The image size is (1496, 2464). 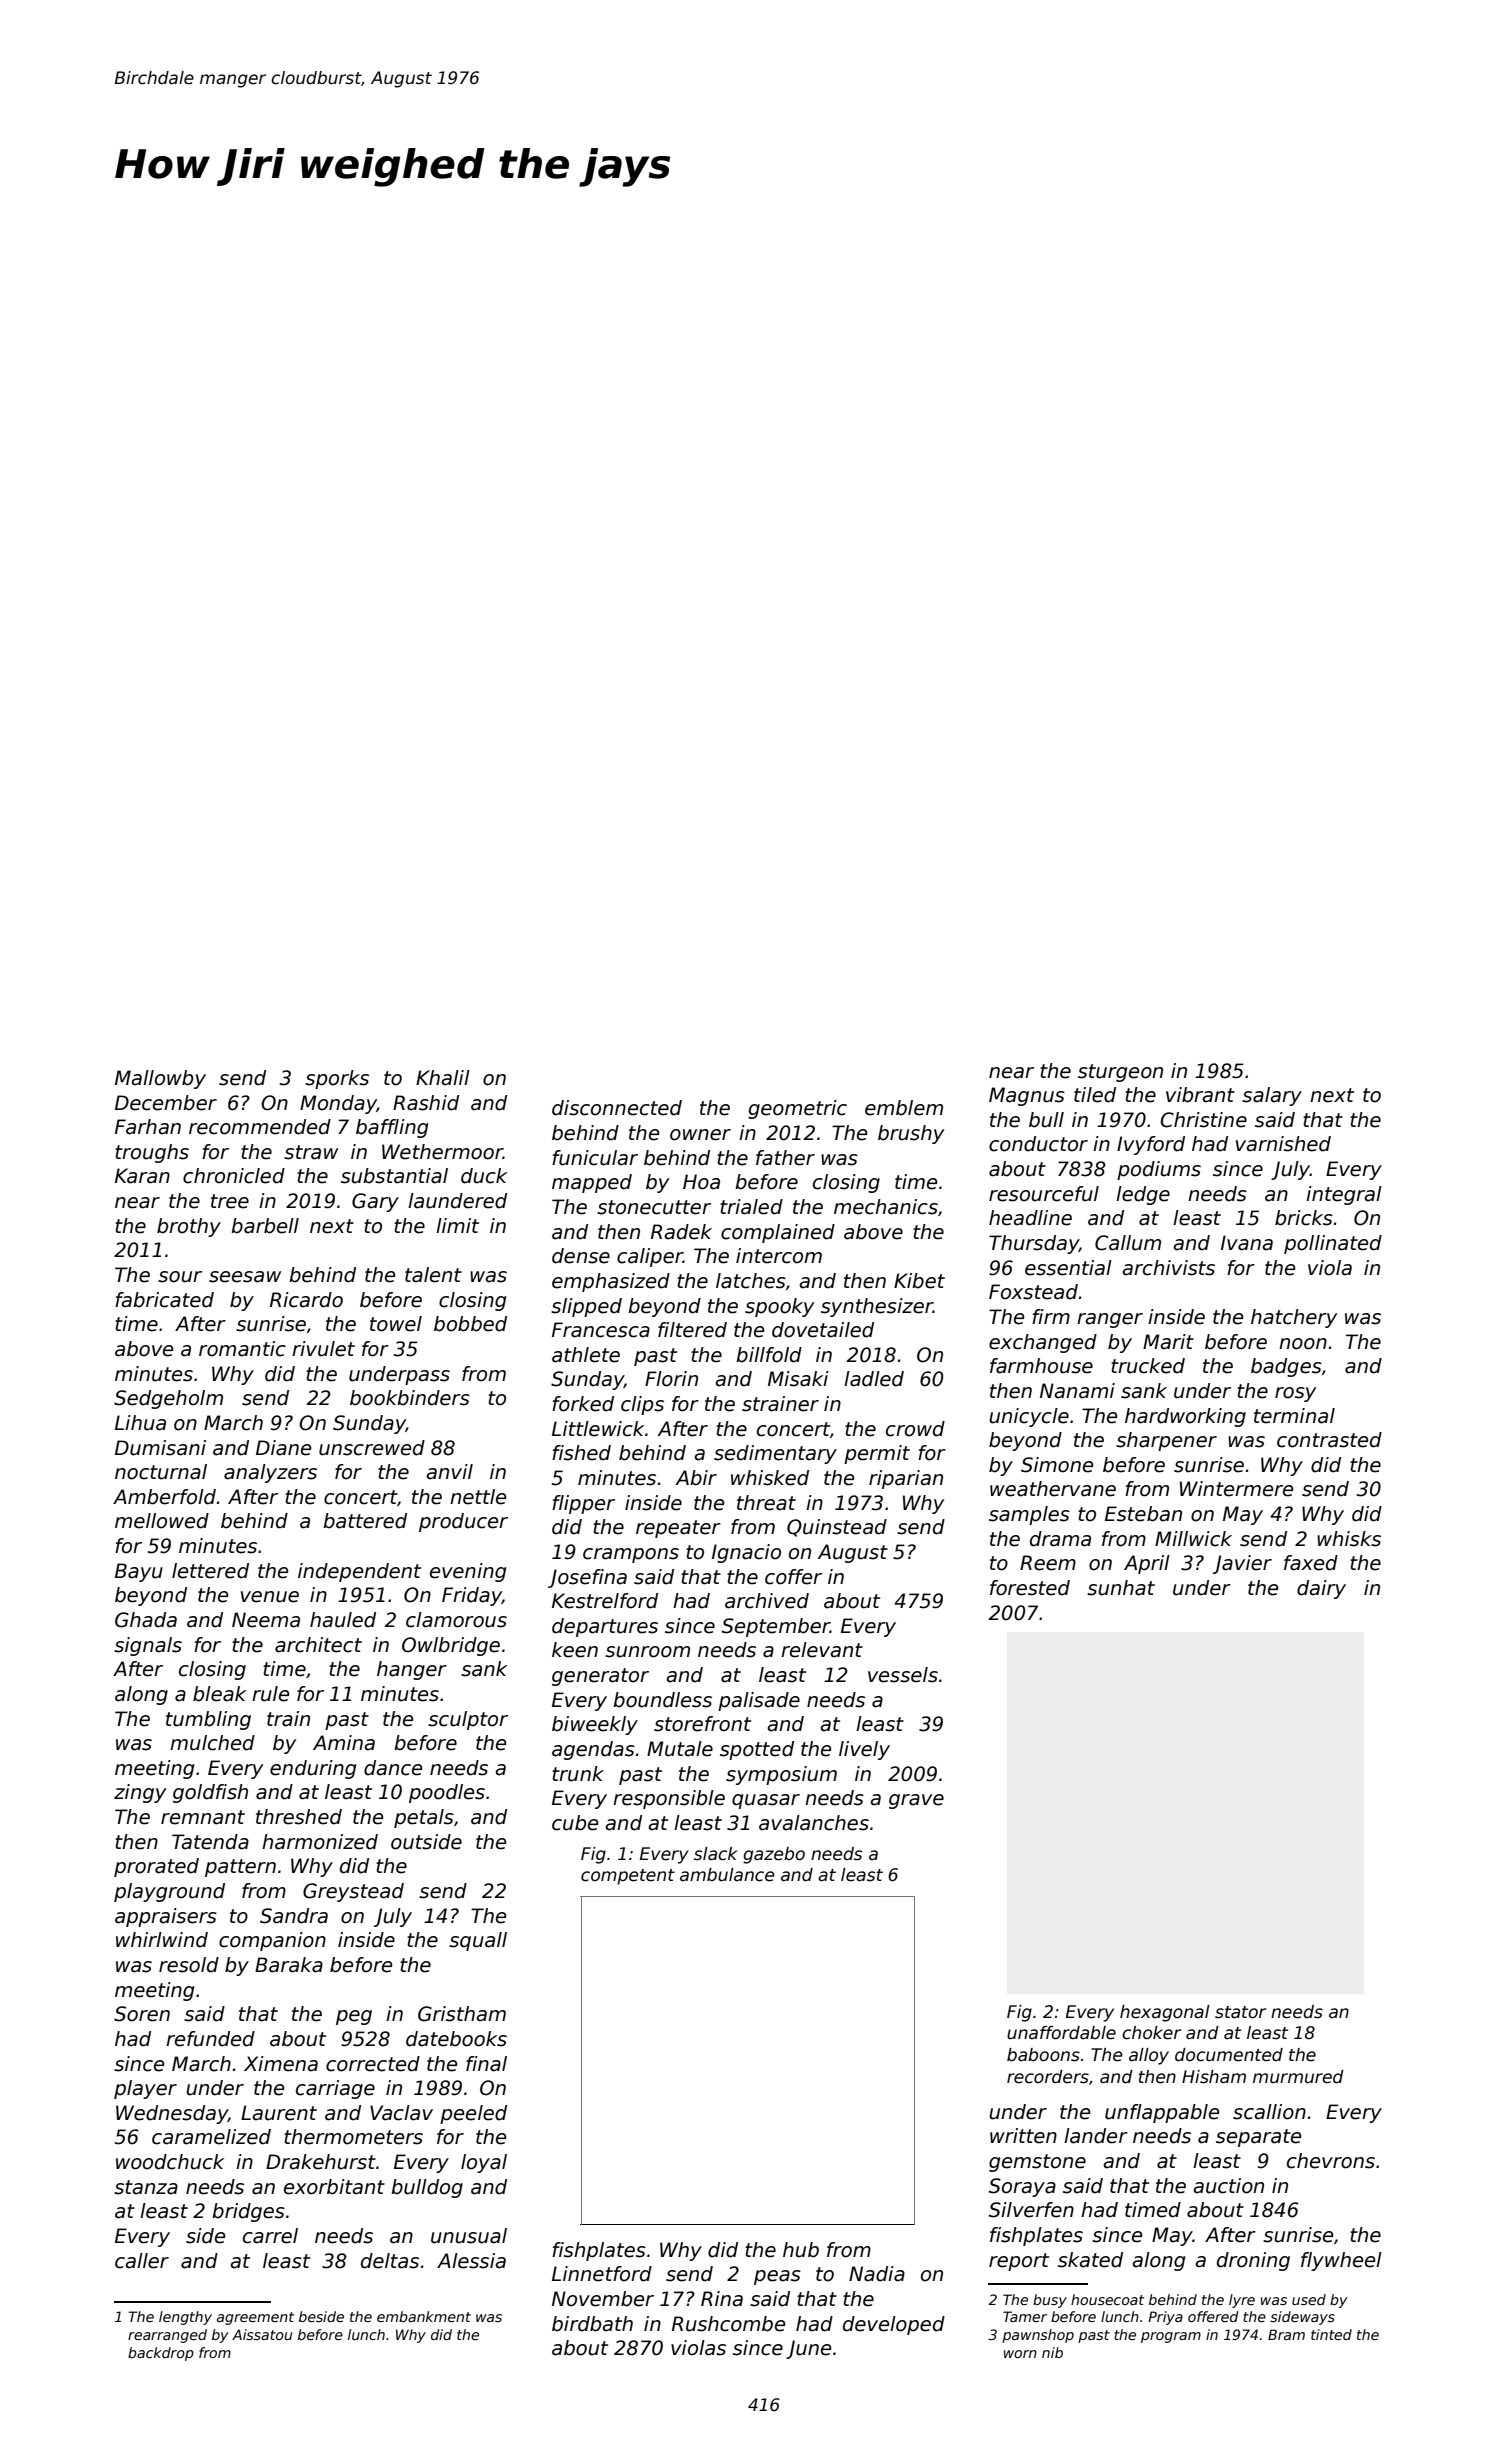 What do you see at coordinates (160, 1079) in the page?
I see `Mallowby` at bounding box center [160, 1079].
